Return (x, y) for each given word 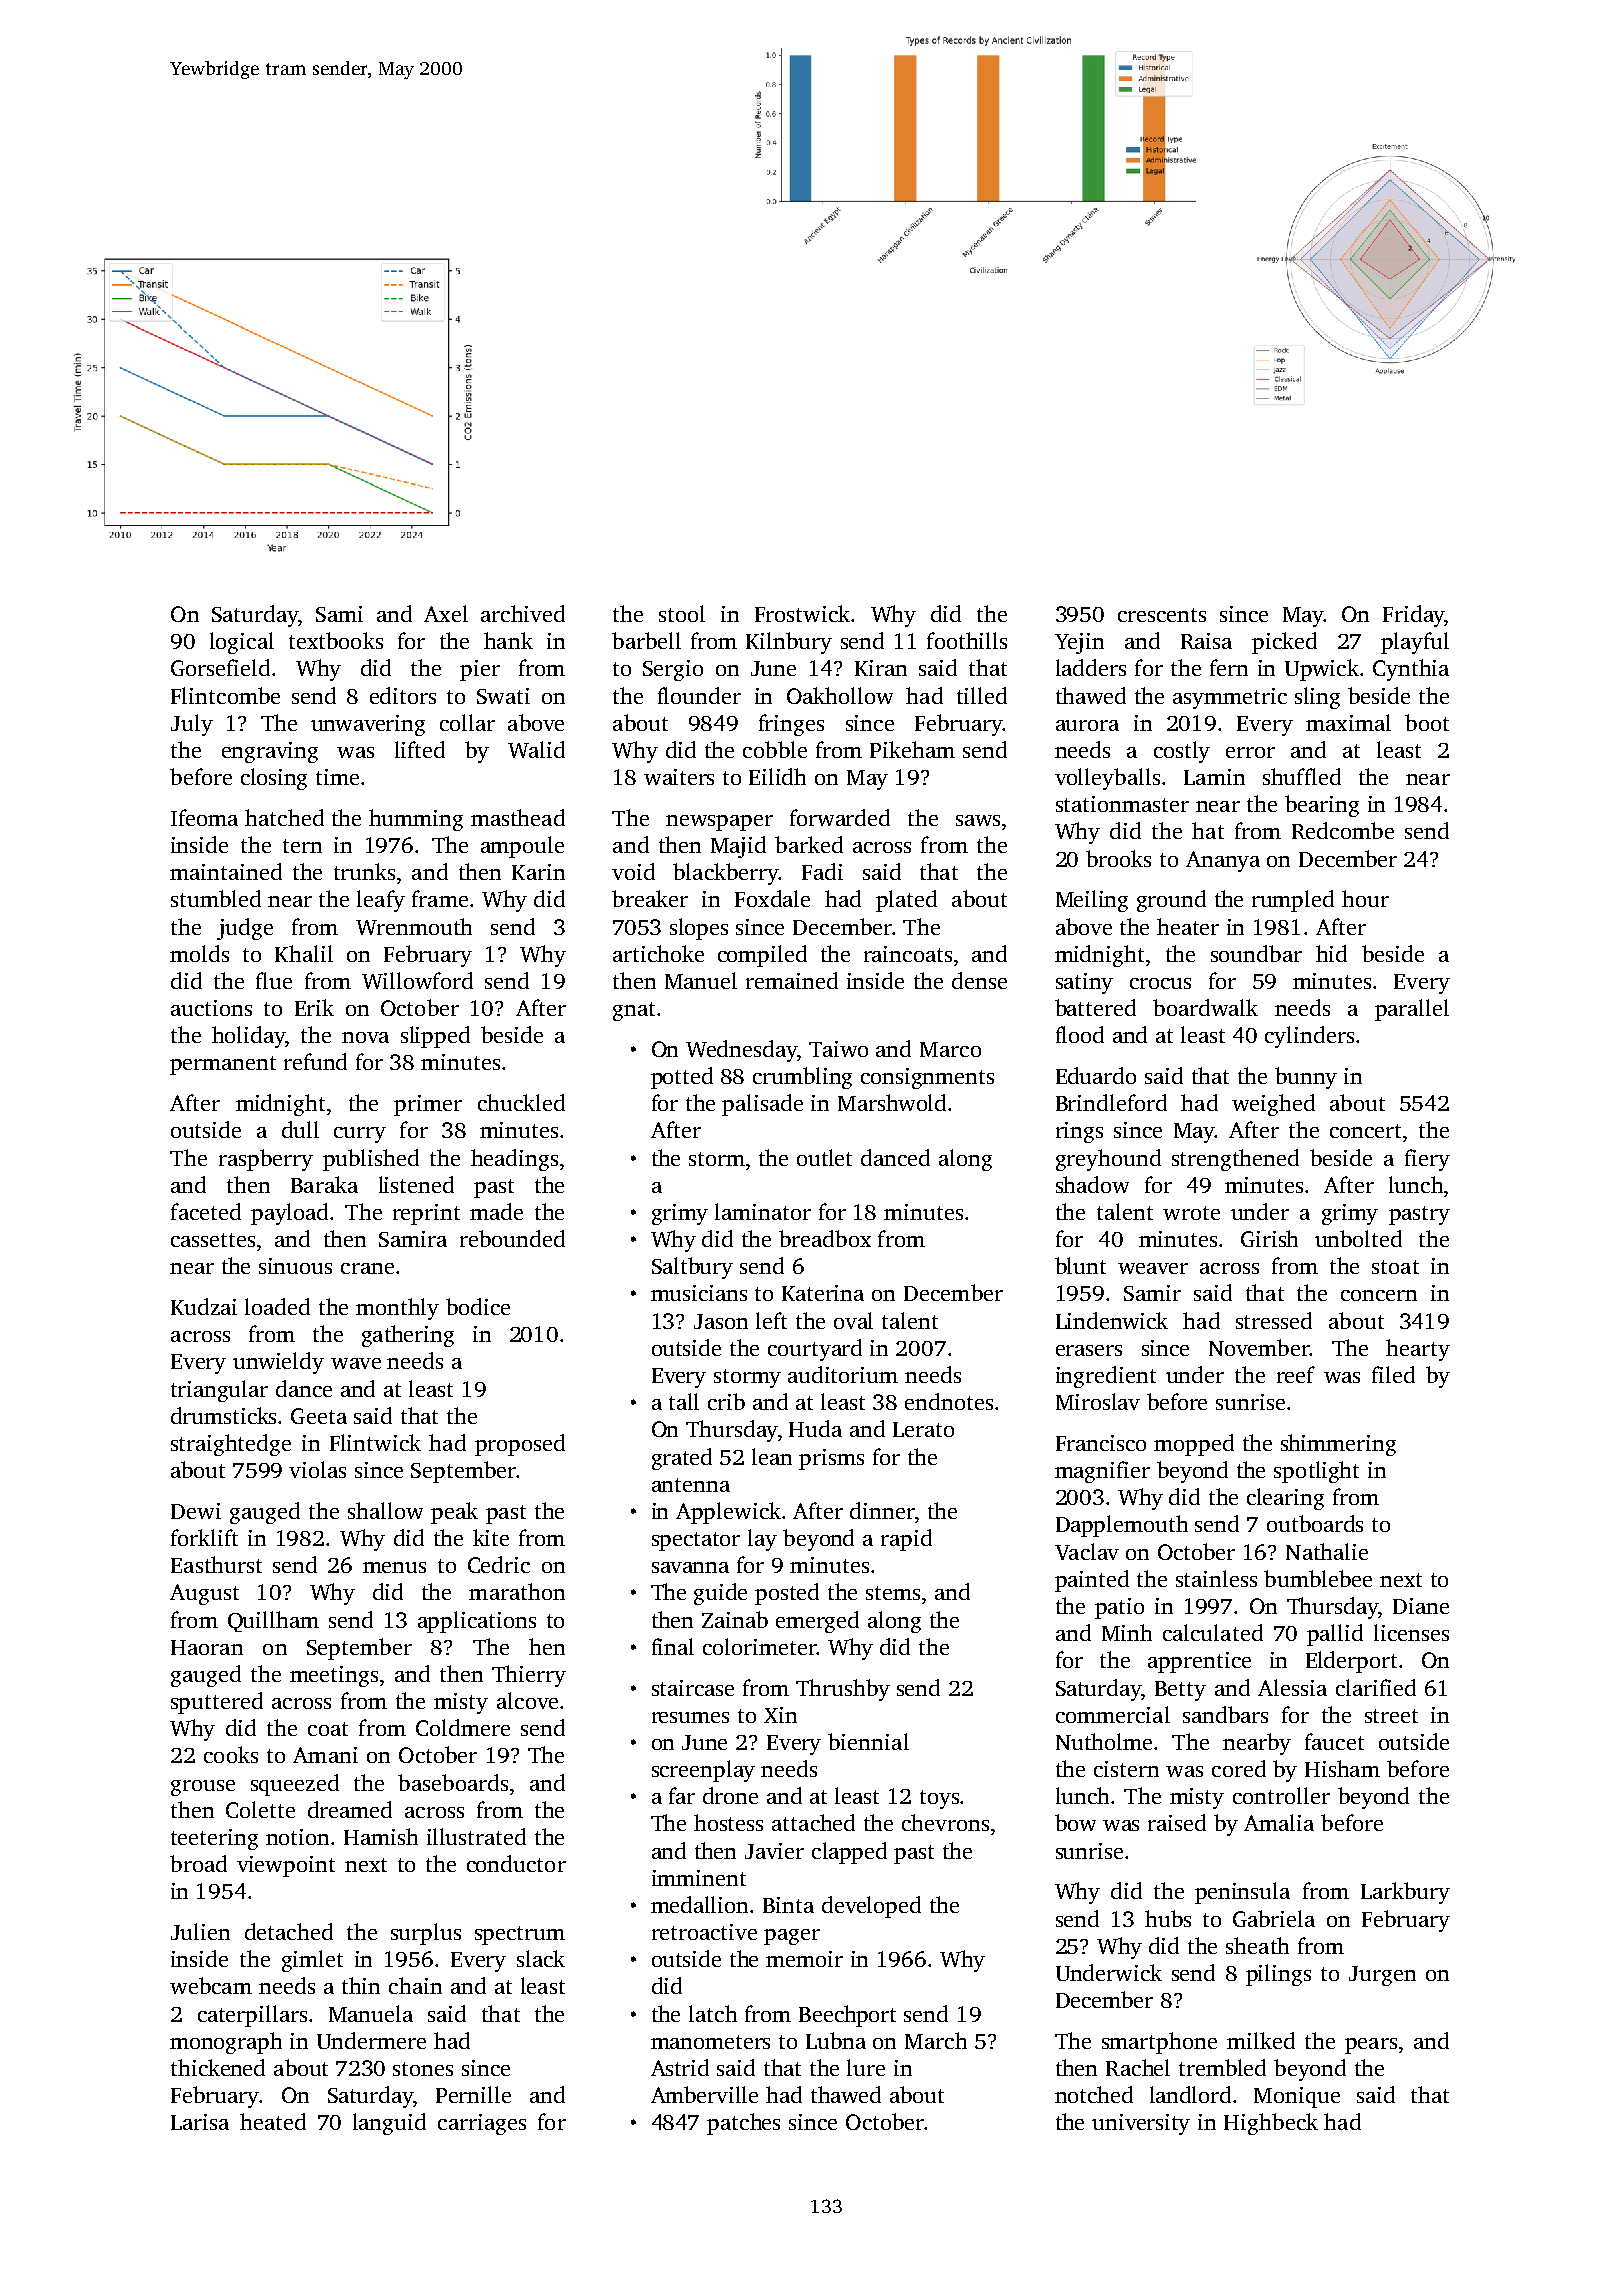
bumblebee (1318, 1578)
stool (682, 613)
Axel (446, 613)
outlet (824, 1157)
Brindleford (1111, 1102)
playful (1415, 643)
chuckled (521, 1102)
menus (394, 1567)
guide (720, 1594)
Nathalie (1327, 1551)
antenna (691, 1485)
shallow (385, 1510)
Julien (200, 1931)
